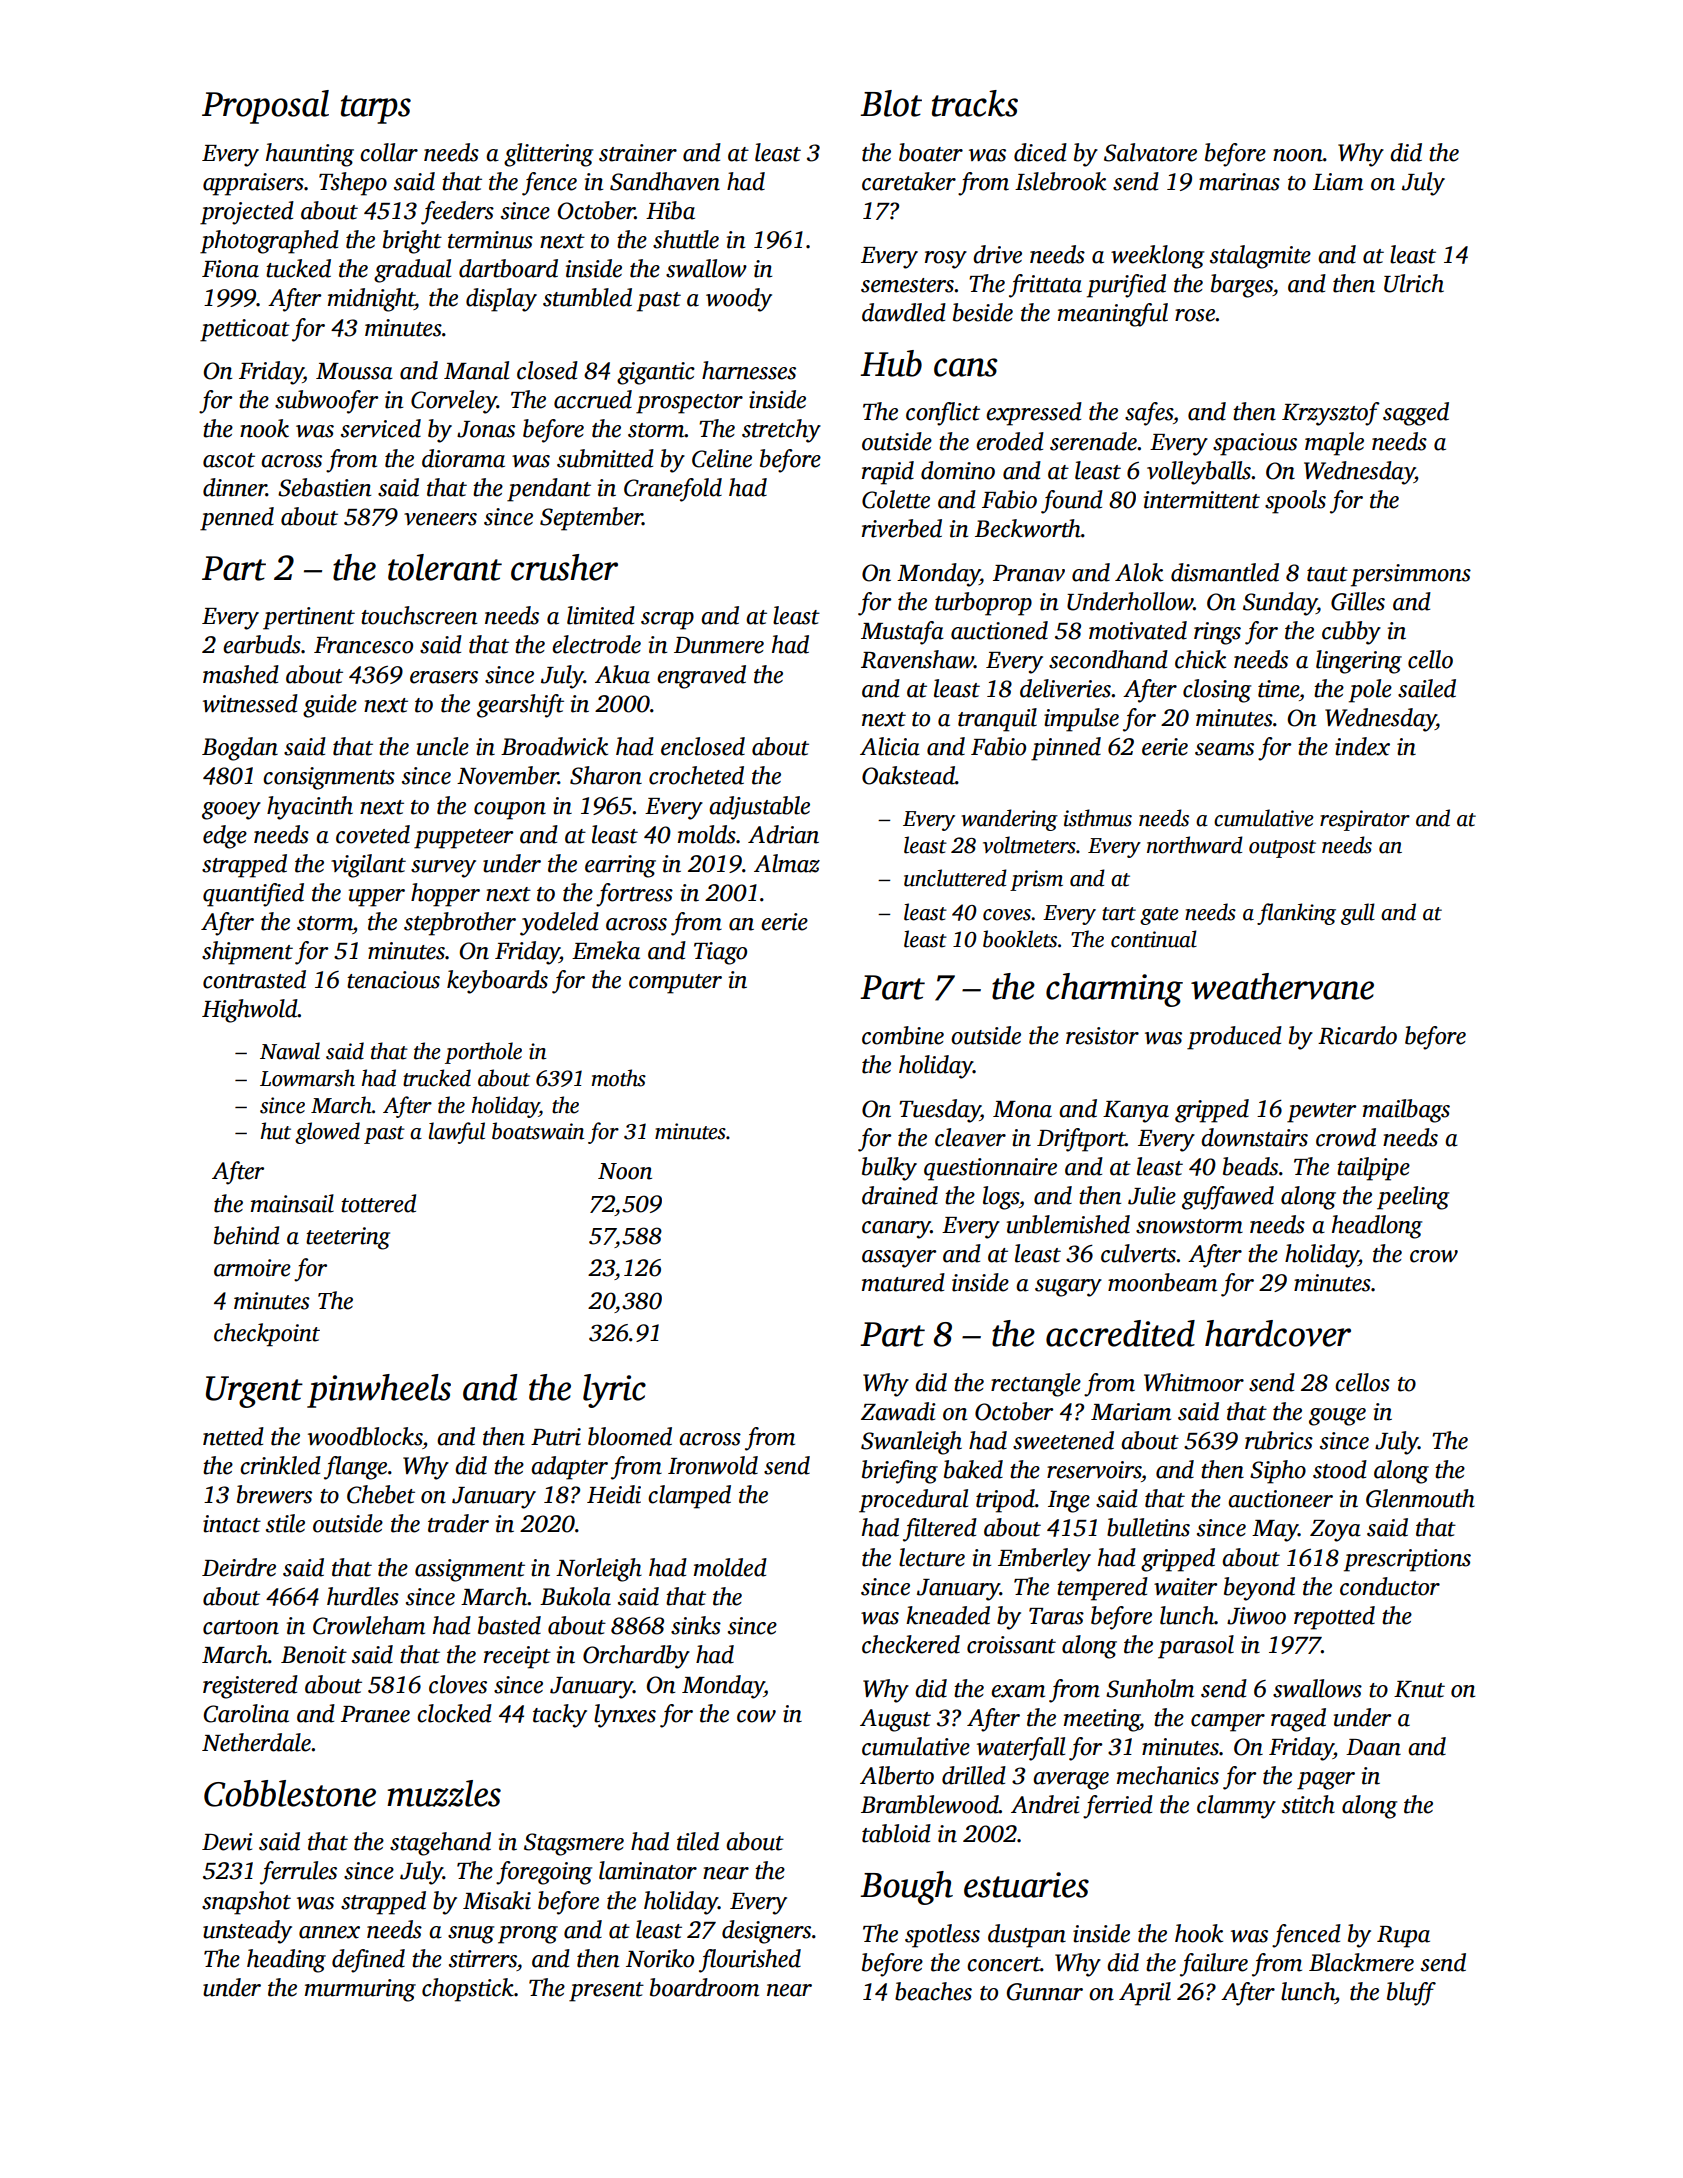 This page has width=1683, height=2178. Describe the element at coordinates (1009, 820) in the page. I see `wandering` at that location.
